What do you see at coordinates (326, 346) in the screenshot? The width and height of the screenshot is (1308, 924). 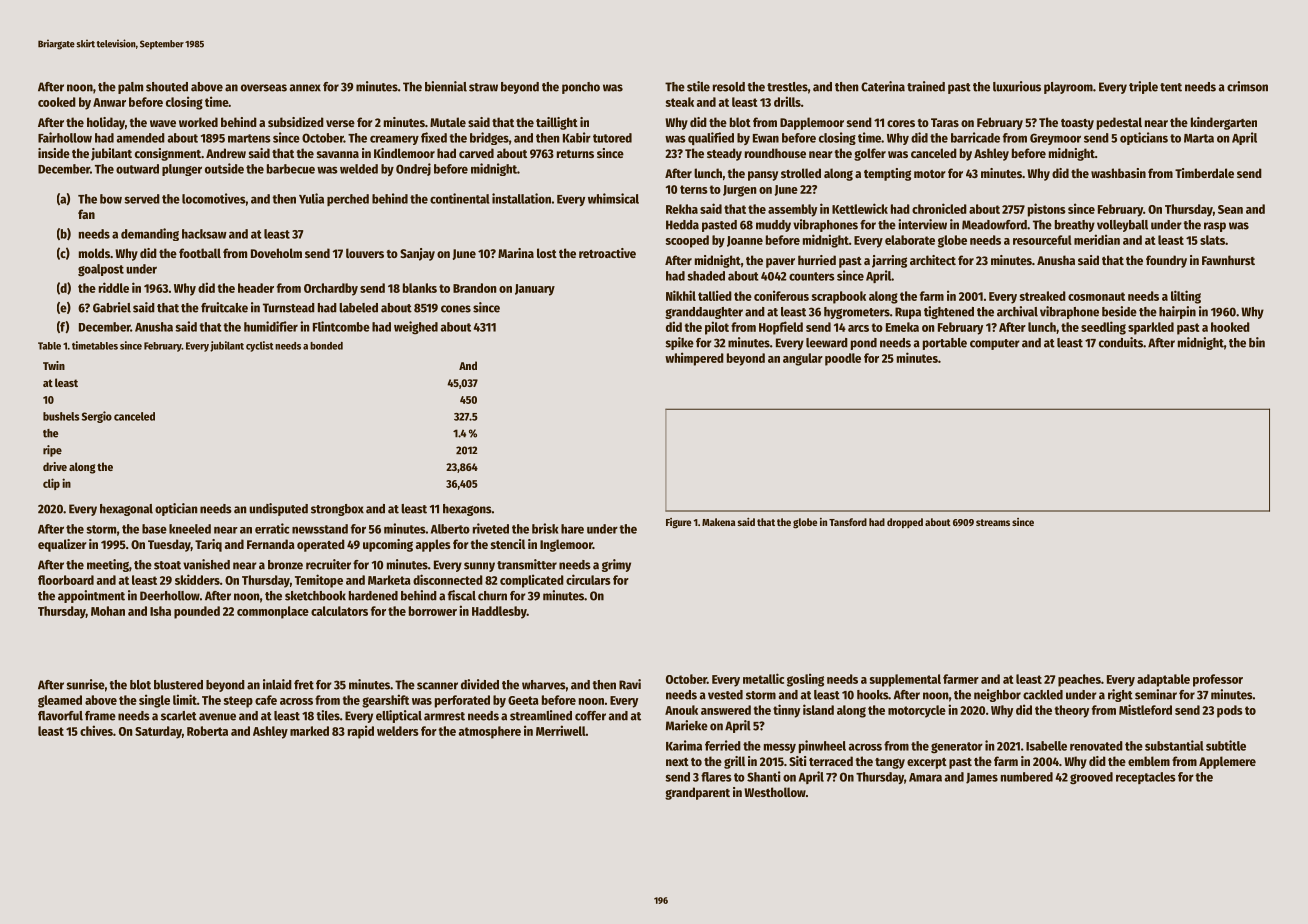 I see `bonded` at bounding box center [326, 346].
